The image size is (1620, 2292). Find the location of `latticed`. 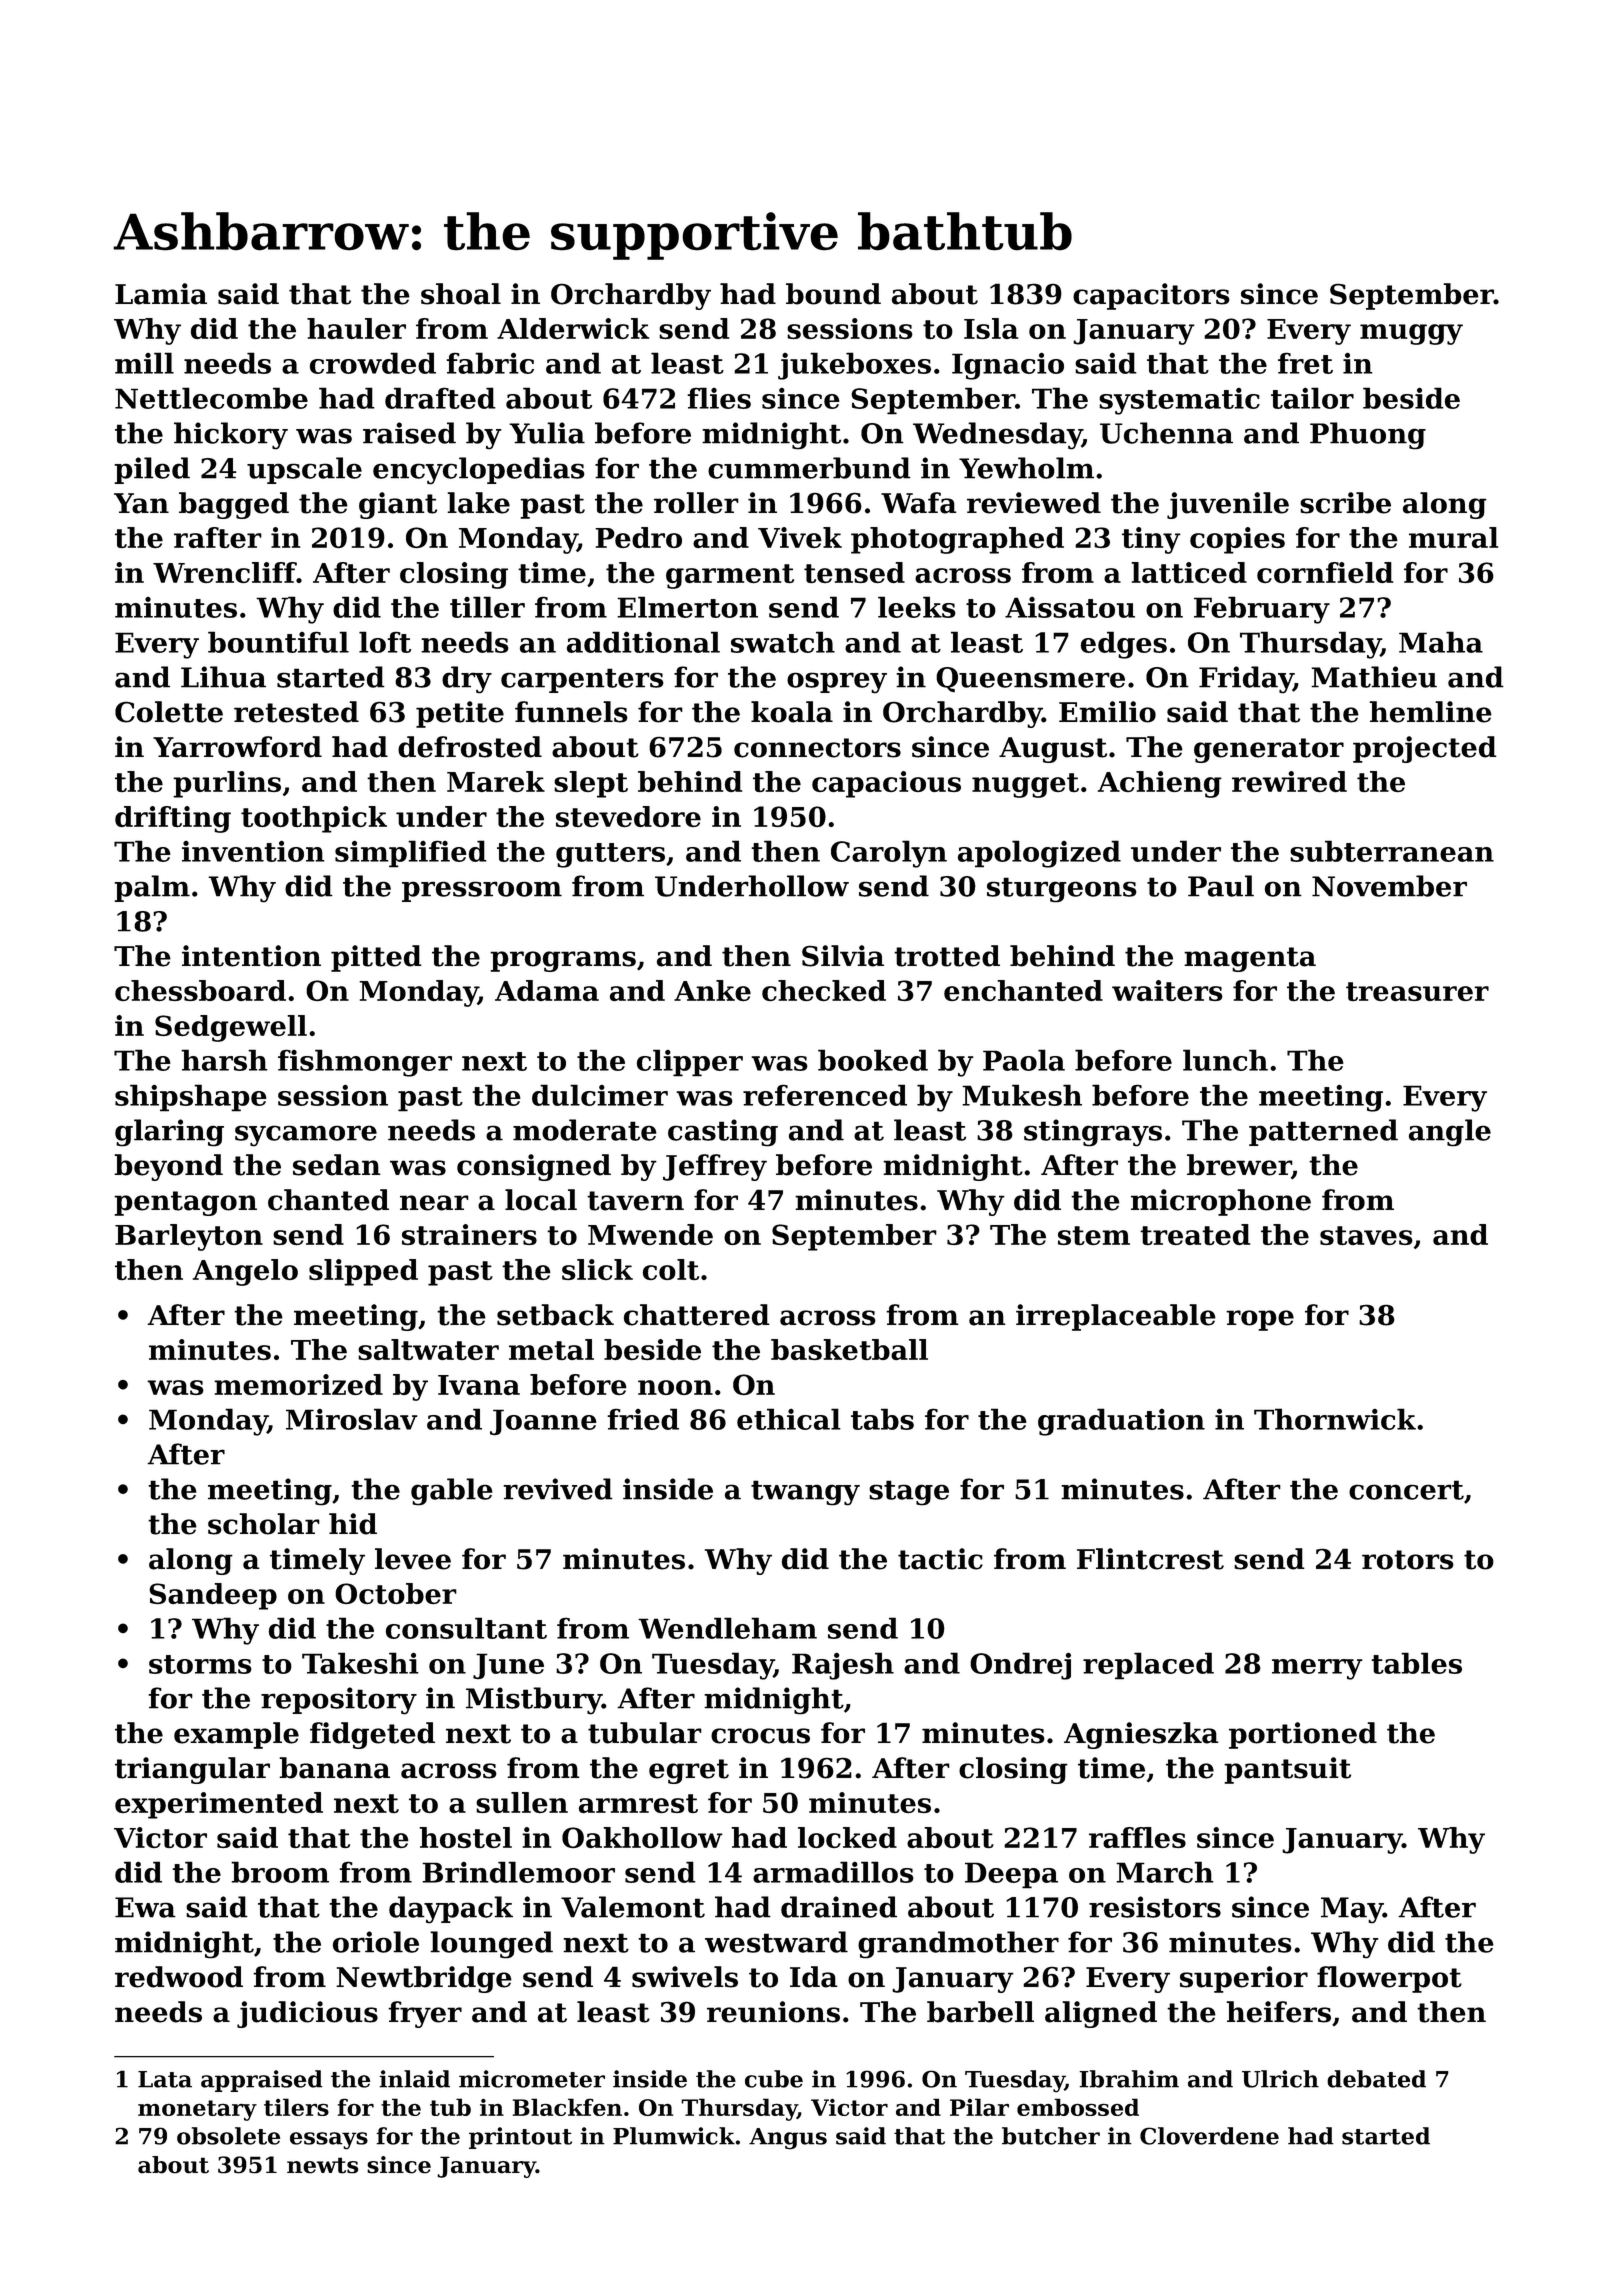

latticed is located at coordinates (1189, 572).
